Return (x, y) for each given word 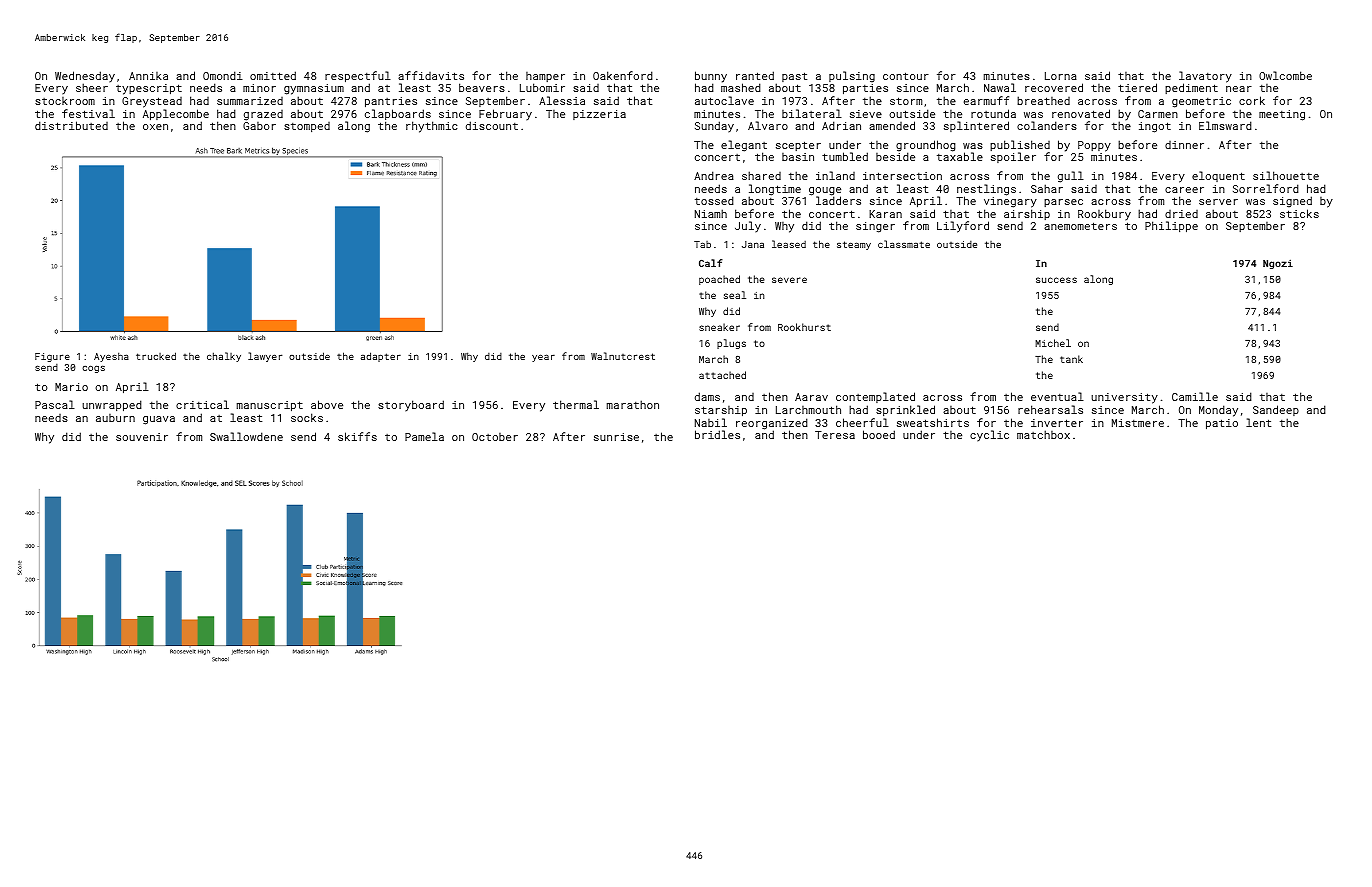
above (327, 404)
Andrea (714, 175)
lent (1258, 422)
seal (735, 295)
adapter (381, 357)
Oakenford (623, 75)
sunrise (616, 437)
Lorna (1061, 76)
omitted (273, 75)
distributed (71, 125)
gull (1071, 177)
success (1056, 280)
